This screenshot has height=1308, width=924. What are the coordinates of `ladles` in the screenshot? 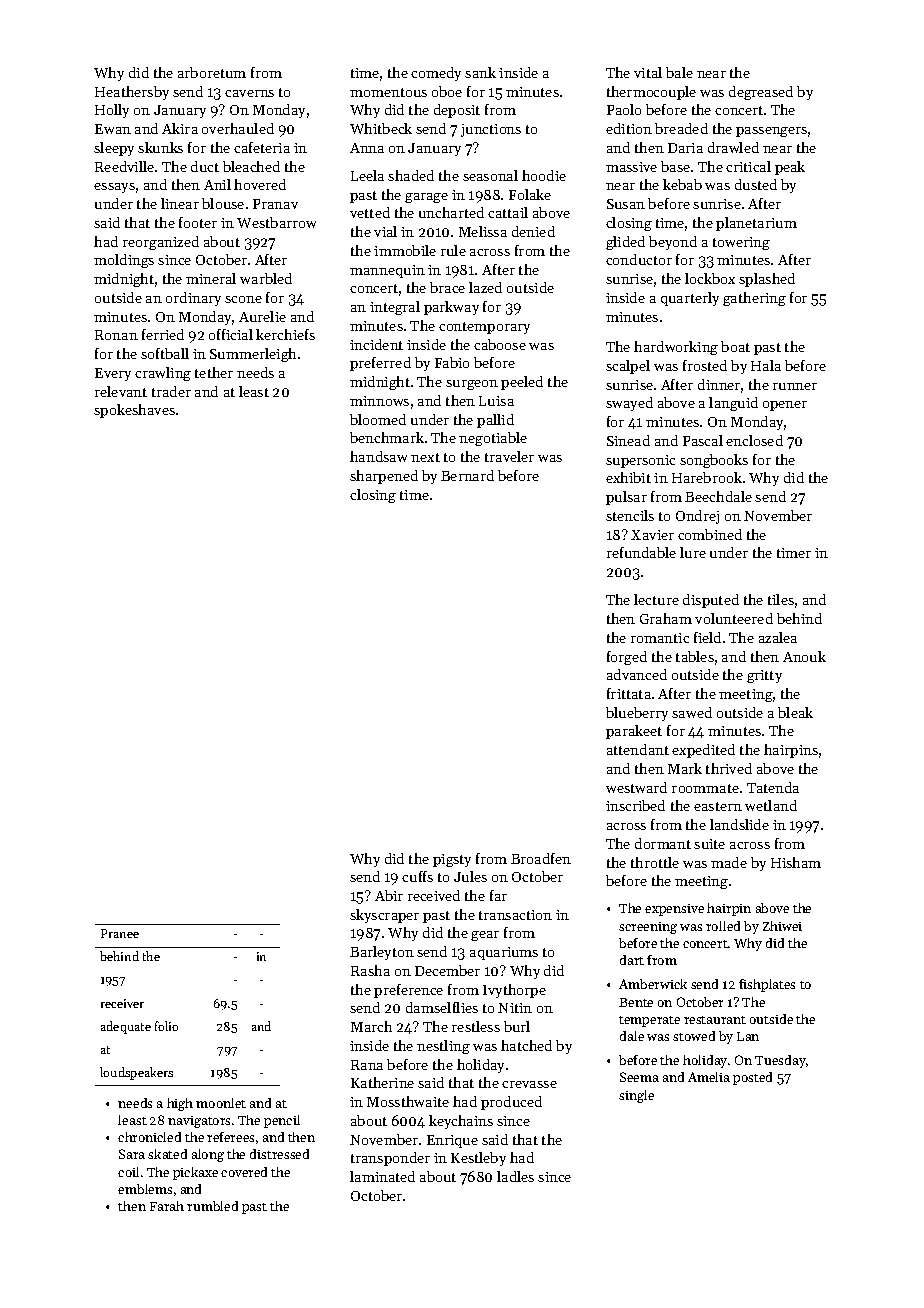 It's located at (515, 1176).
